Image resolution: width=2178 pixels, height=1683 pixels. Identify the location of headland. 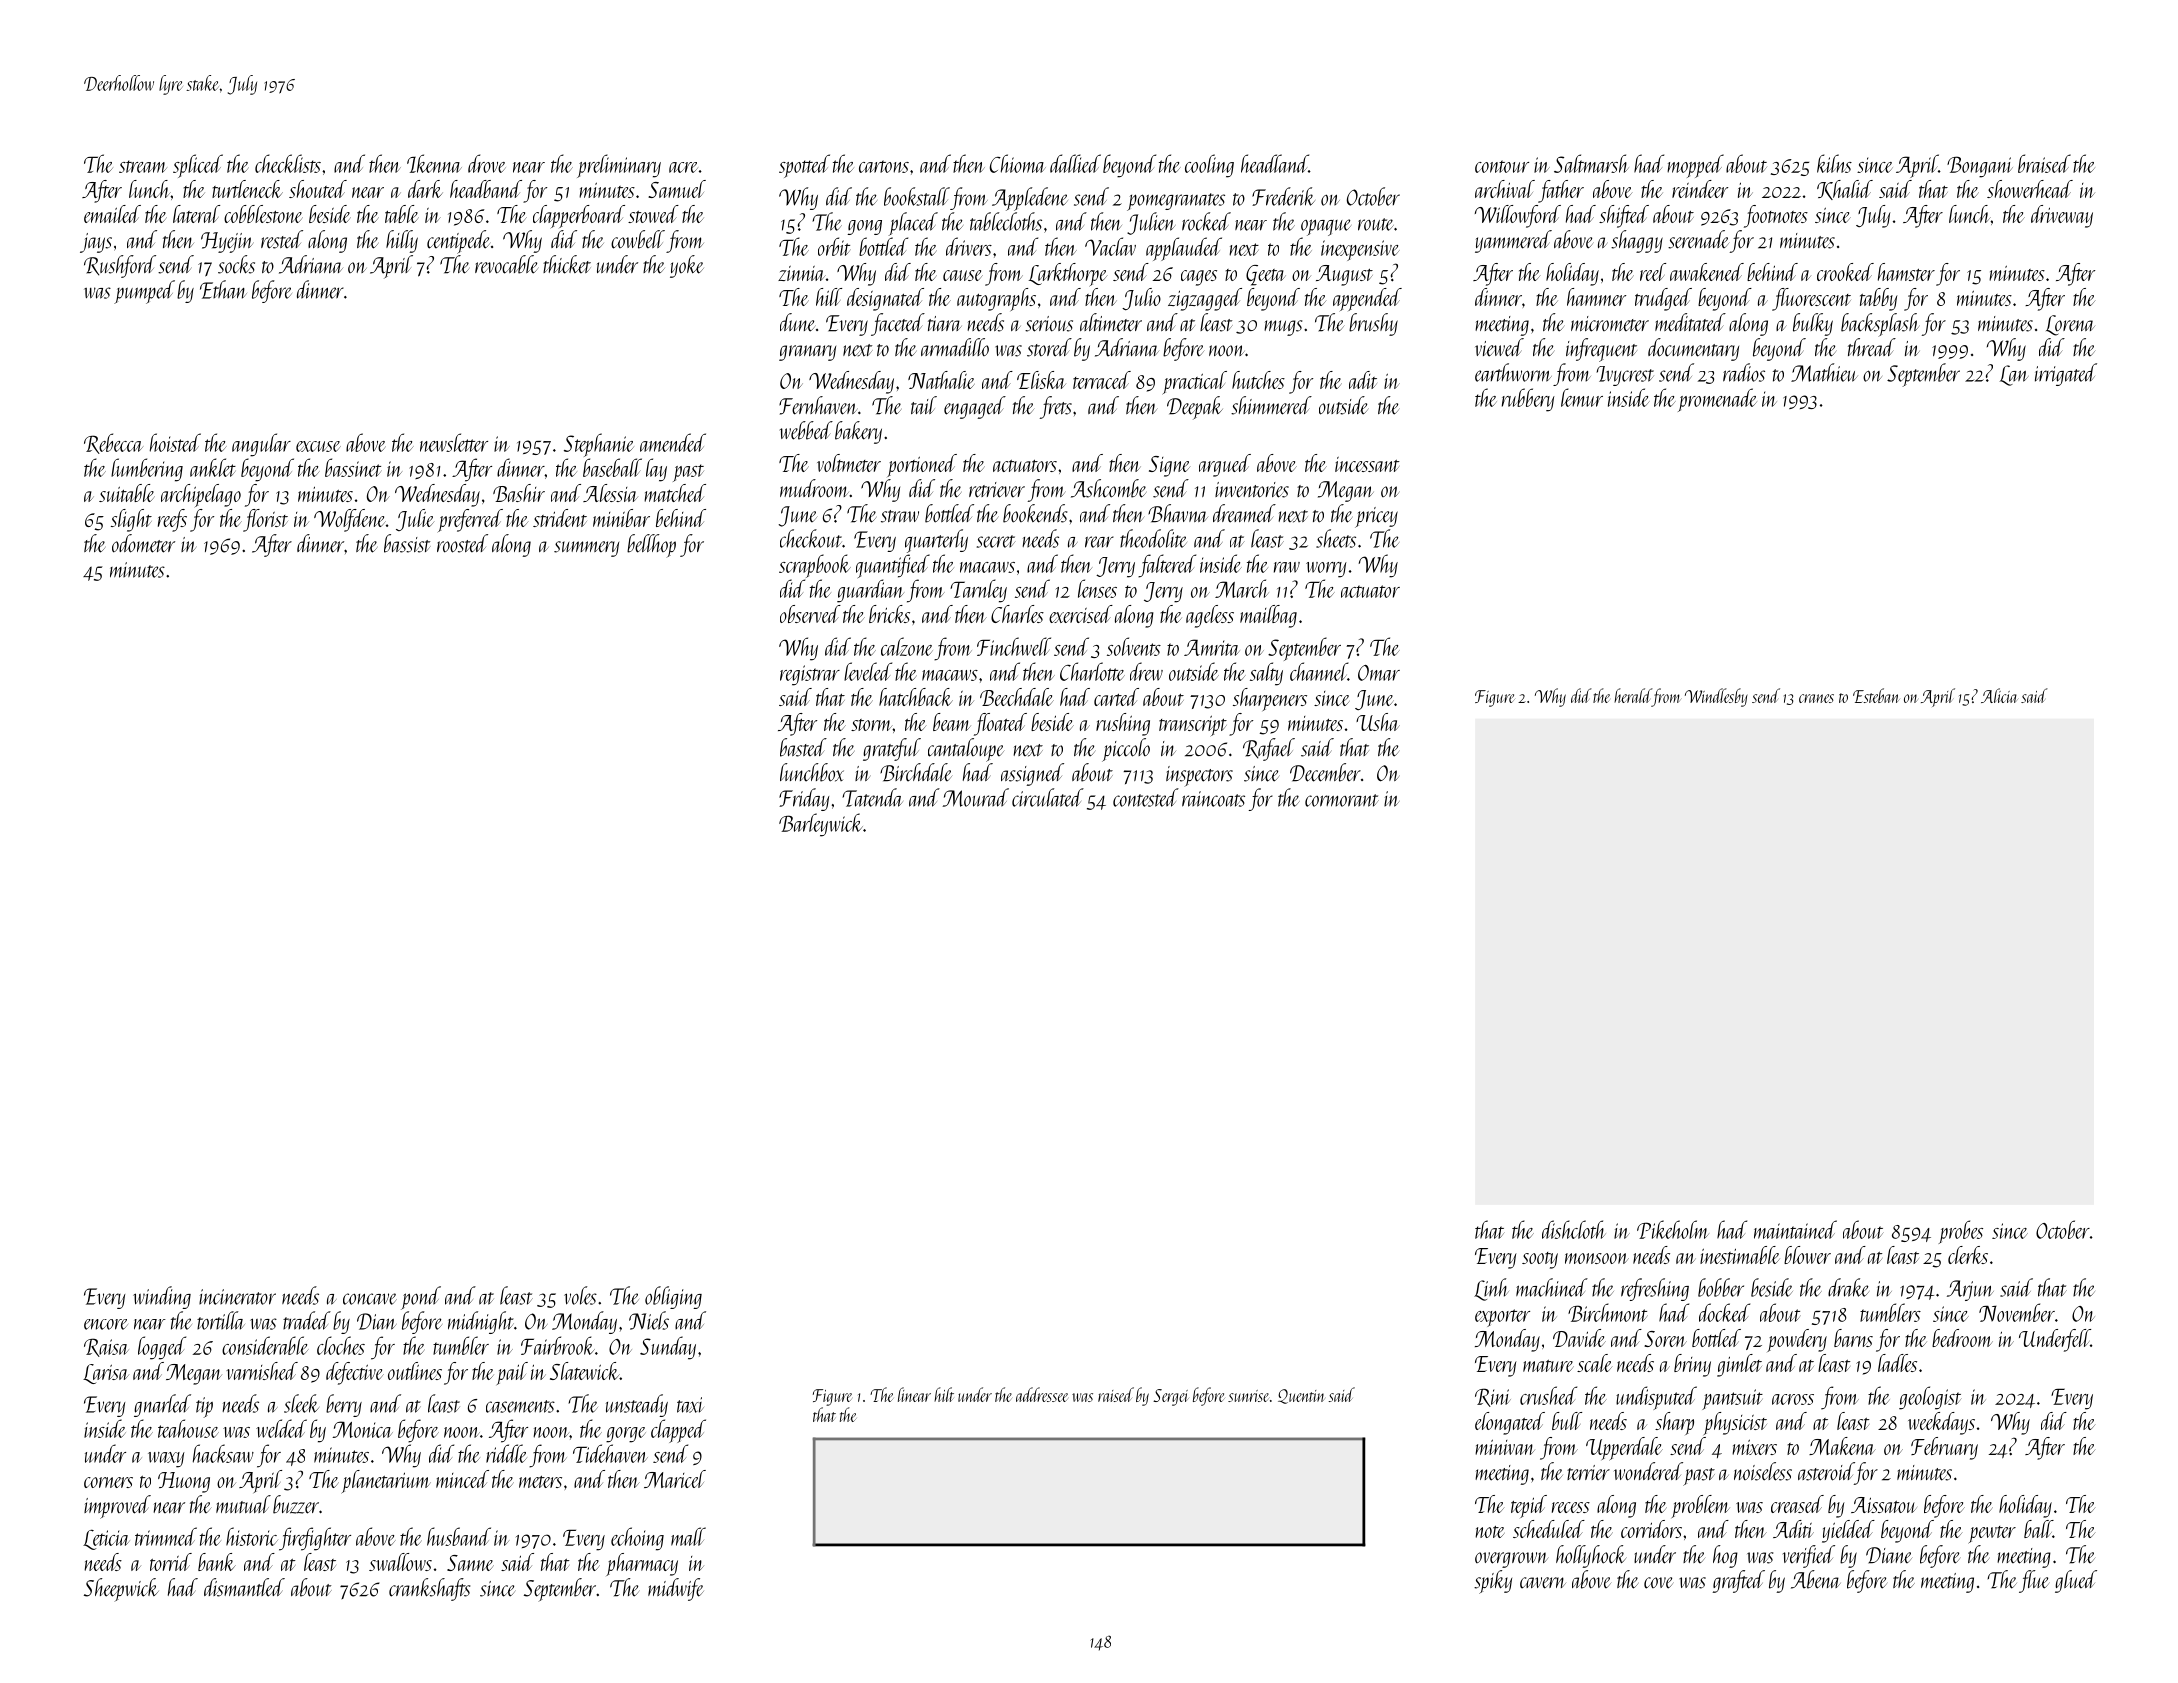
(1275, 163).
